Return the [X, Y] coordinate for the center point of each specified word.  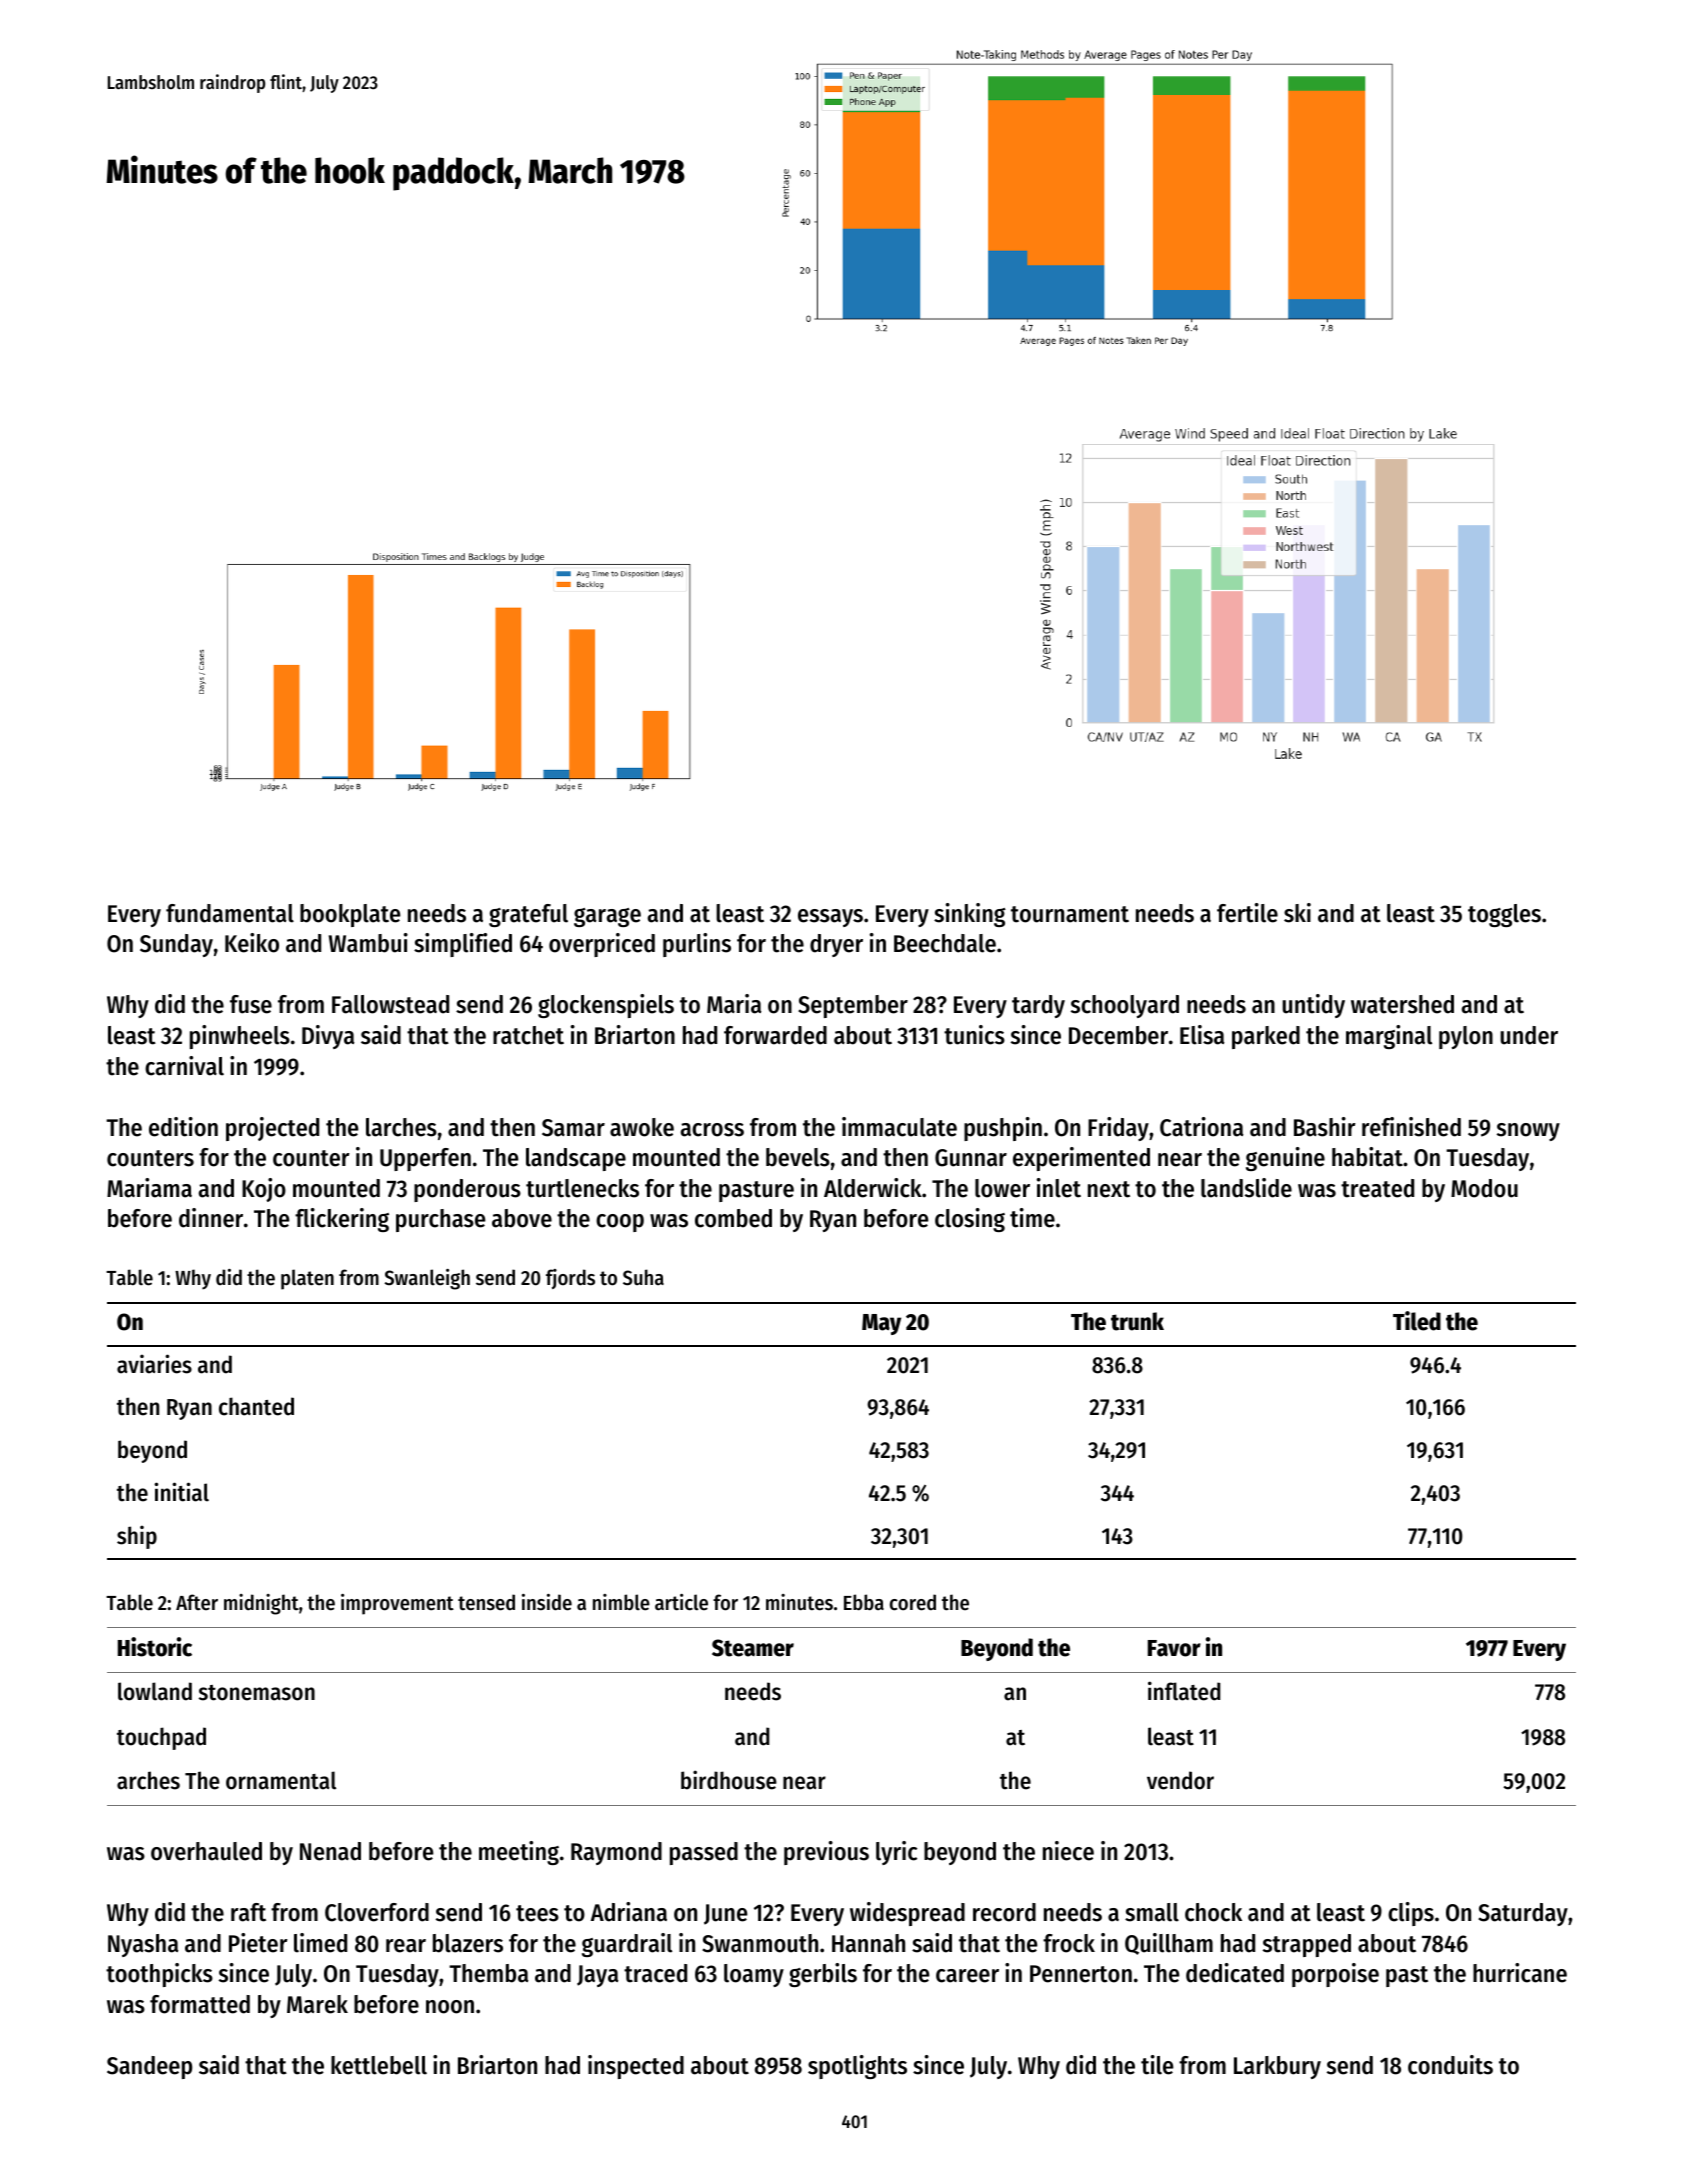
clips [1411, 1914]
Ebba [864, 1602]
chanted [256, 1406]
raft [248, 1912]
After [197, 1602]
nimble [621, 1602]
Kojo [264, 1190]
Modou [1484, 1188]
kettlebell [379, 2065]
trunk [1137, 1321]
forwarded [775, 1035]
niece [1068, 1851]
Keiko [252, 943]
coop [620, 1223]
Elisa [1202, 1035]
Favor [1174, 1648]
